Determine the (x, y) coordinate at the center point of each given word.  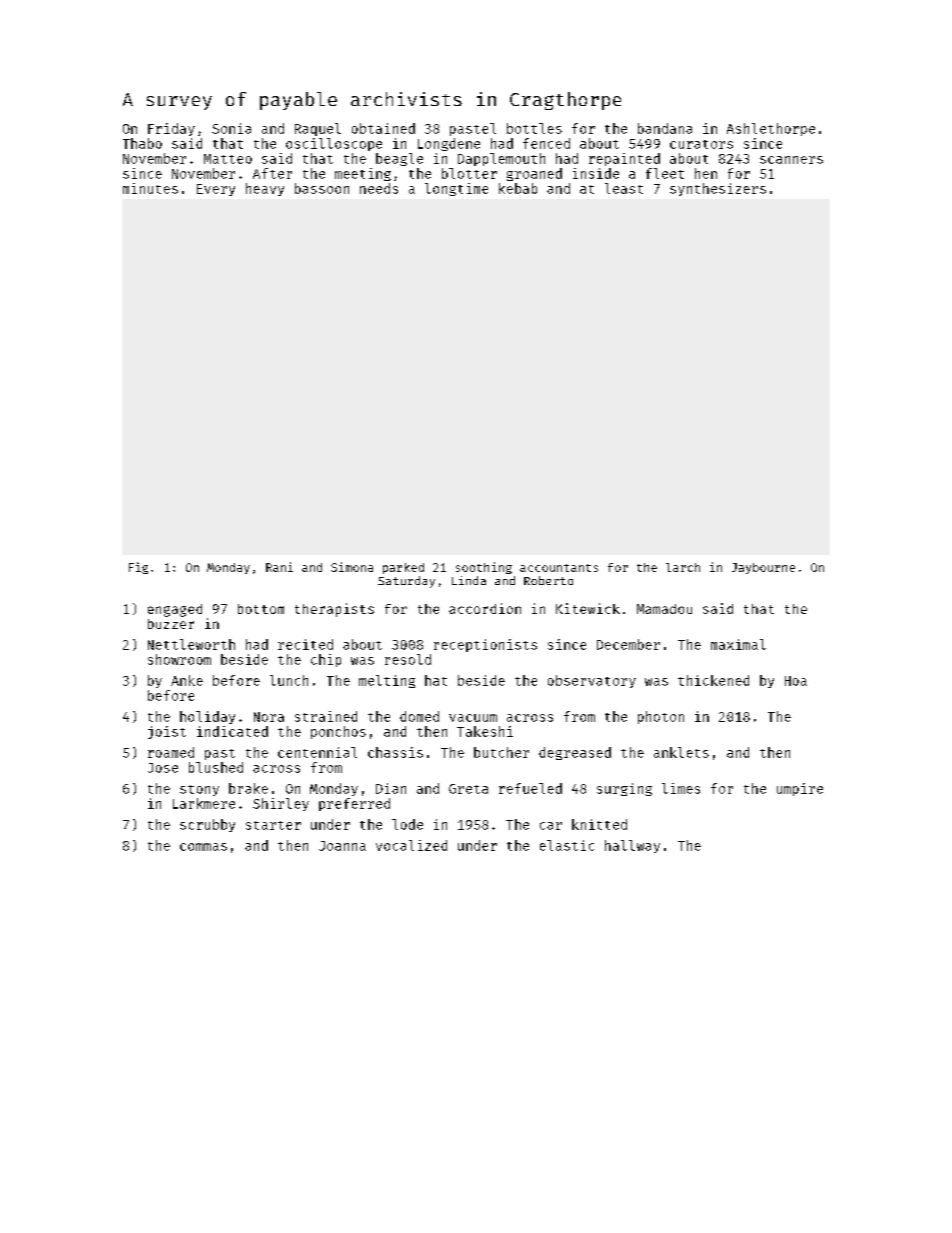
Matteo (228, 159)
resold (408, 659)
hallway (632, 846)
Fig (138, 568)
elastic (567, 845)
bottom (261, 609)
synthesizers (718, 189)
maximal (738, 644)
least (624, 188)
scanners (791, 160)
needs (379, 188)
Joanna (342, 846)
